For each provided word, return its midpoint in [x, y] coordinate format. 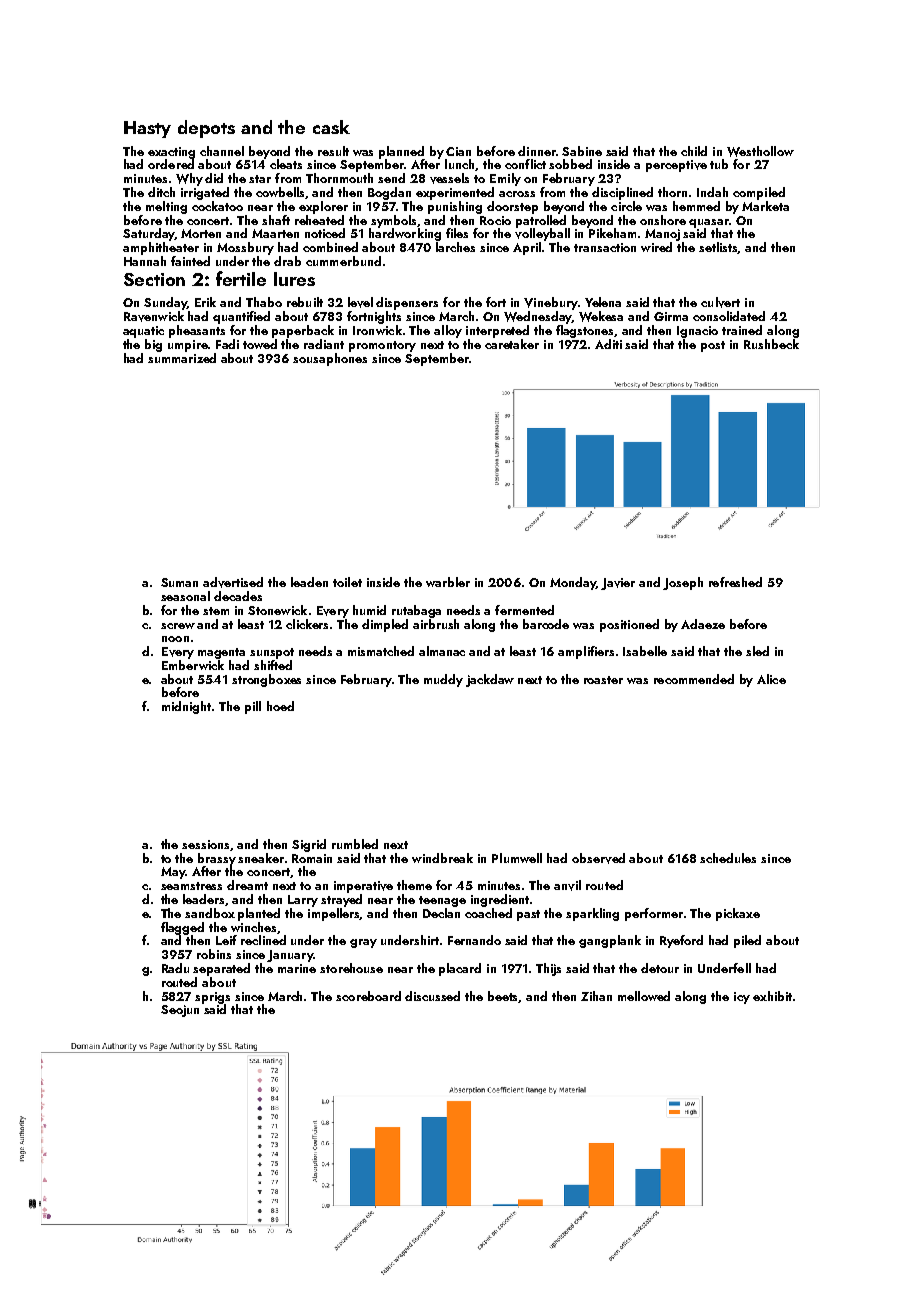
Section [154, 279]
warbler [448, 582]
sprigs [212, 998]
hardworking [405, 234]
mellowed [644, 996]
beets [503, 997]
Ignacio [697, 332]
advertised [233, 582]
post [713, 346]
